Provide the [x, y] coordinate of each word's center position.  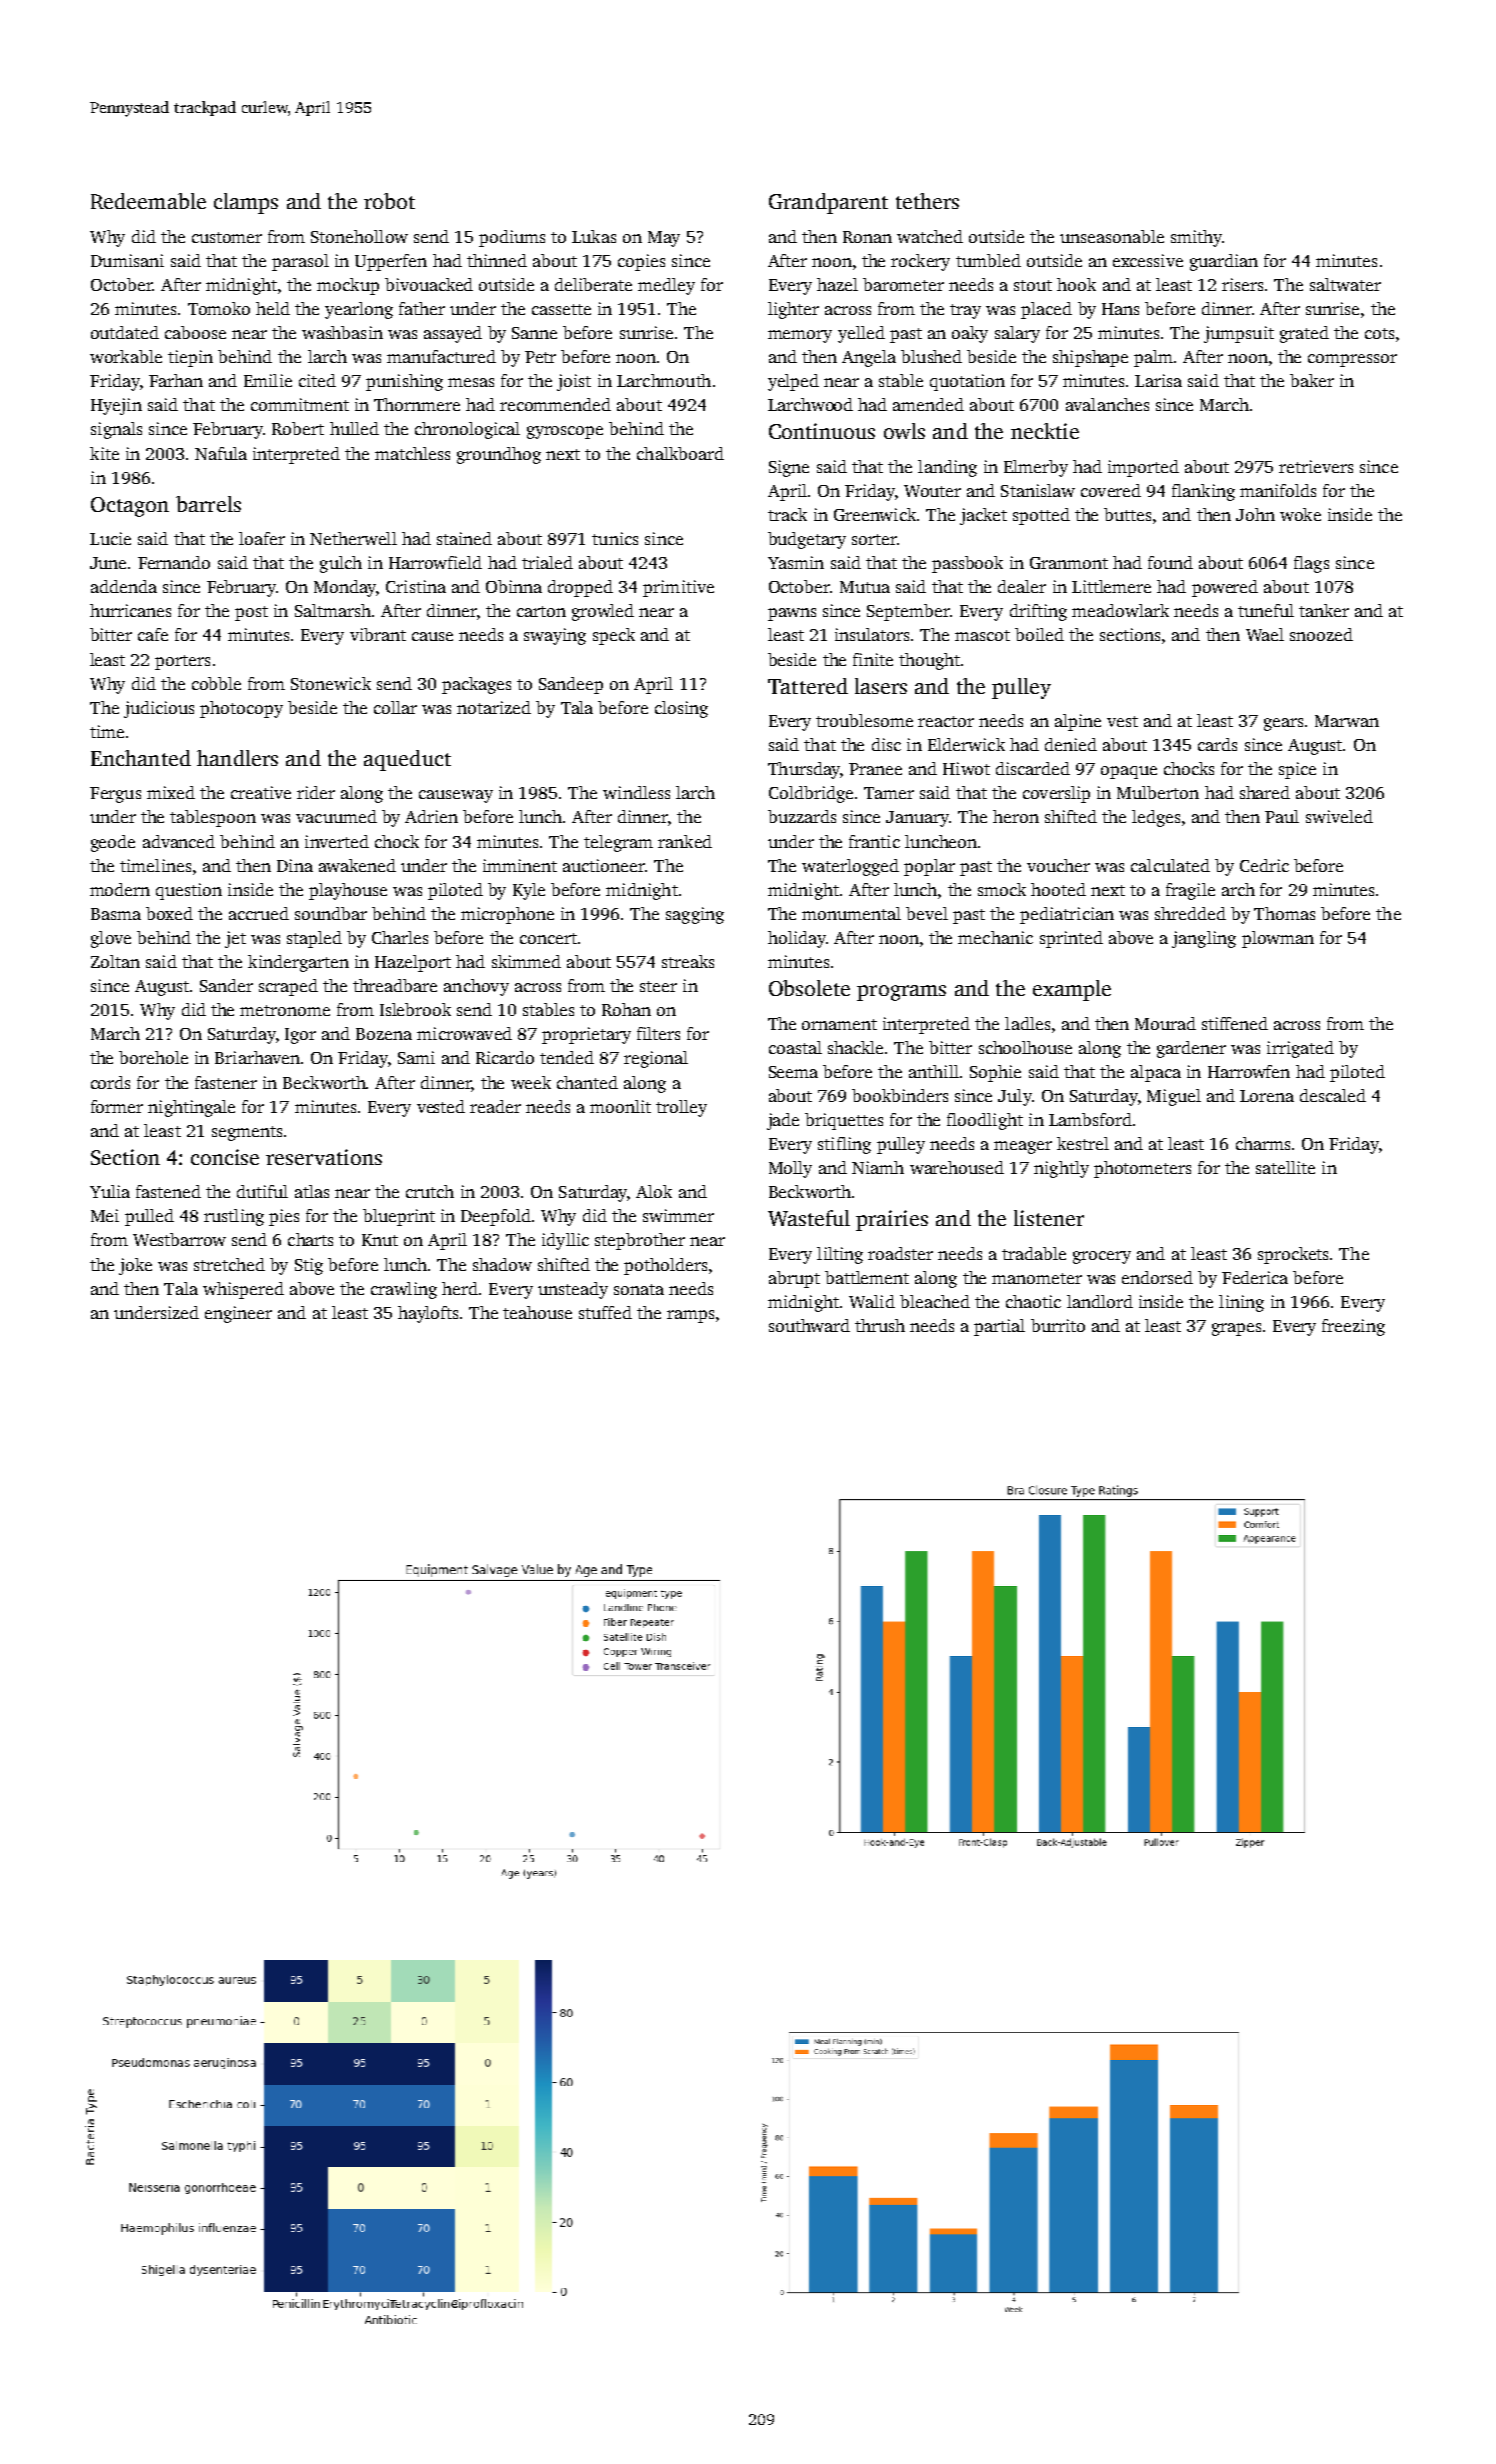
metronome [285, 1010]
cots [1379, 333]
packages [476, 685]
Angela [869, 358]
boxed [169, 913]
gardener [1191, 1049]
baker [1312, 380]
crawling [404, 1290]
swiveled [1339, 816]
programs [901, 993]
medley [666, 286]
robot [389, 201]
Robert [298, 428]
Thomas [1284, 913]
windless [636, 792]
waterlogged [850, 867]
